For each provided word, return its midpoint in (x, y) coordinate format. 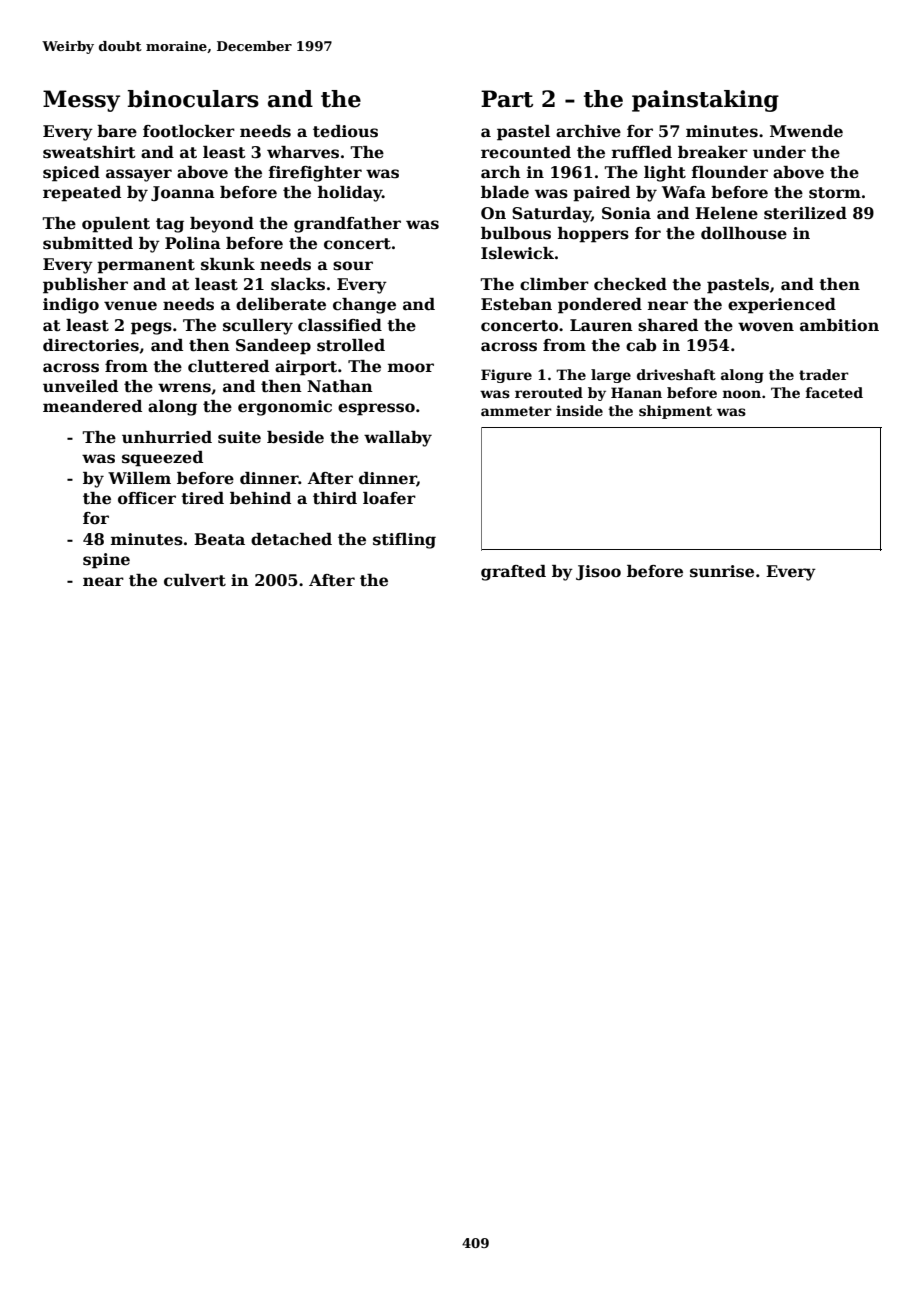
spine (106, 561)
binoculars (193, 99)
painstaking (705, 101)
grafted (513, 573)
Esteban (516, 304)
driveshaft (676, 374)
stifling (404, 541)
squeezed (162, 459)
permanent (146, 266)
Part (507, 99)
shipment (675, 412)
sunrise (722, 571)
